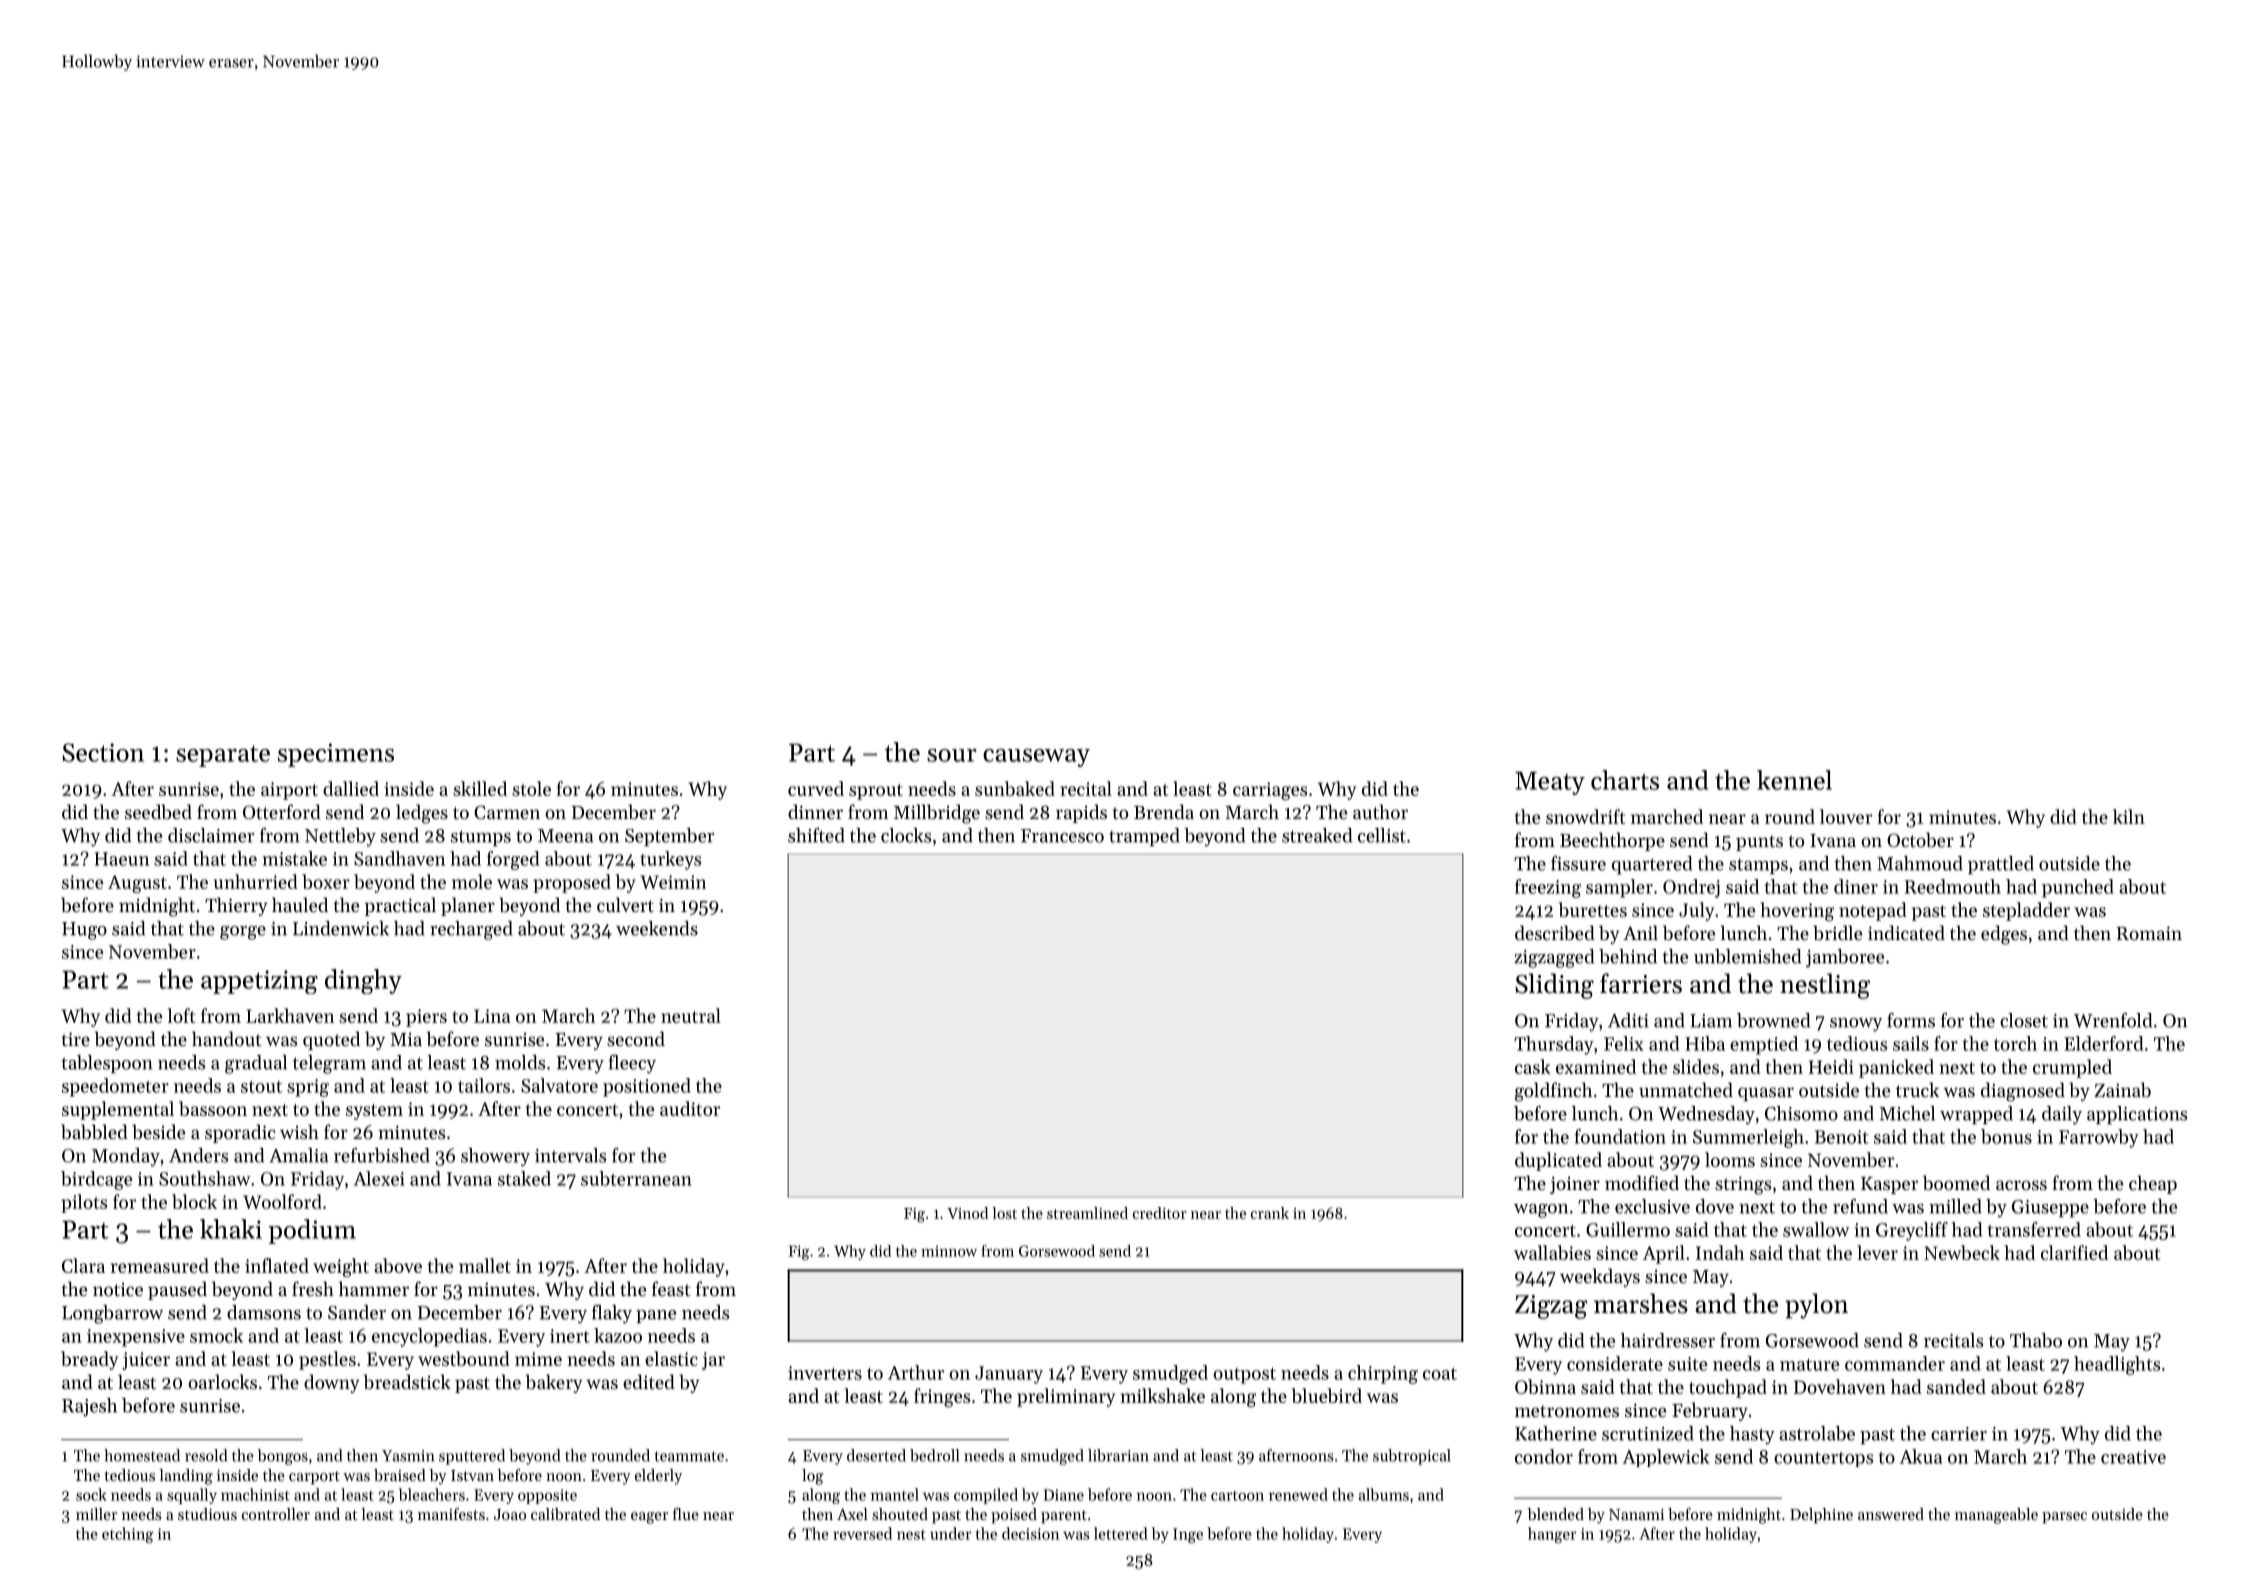  Describe the element at coordinates (671, 1288) in the screenshot. I see `feast` at that location.
